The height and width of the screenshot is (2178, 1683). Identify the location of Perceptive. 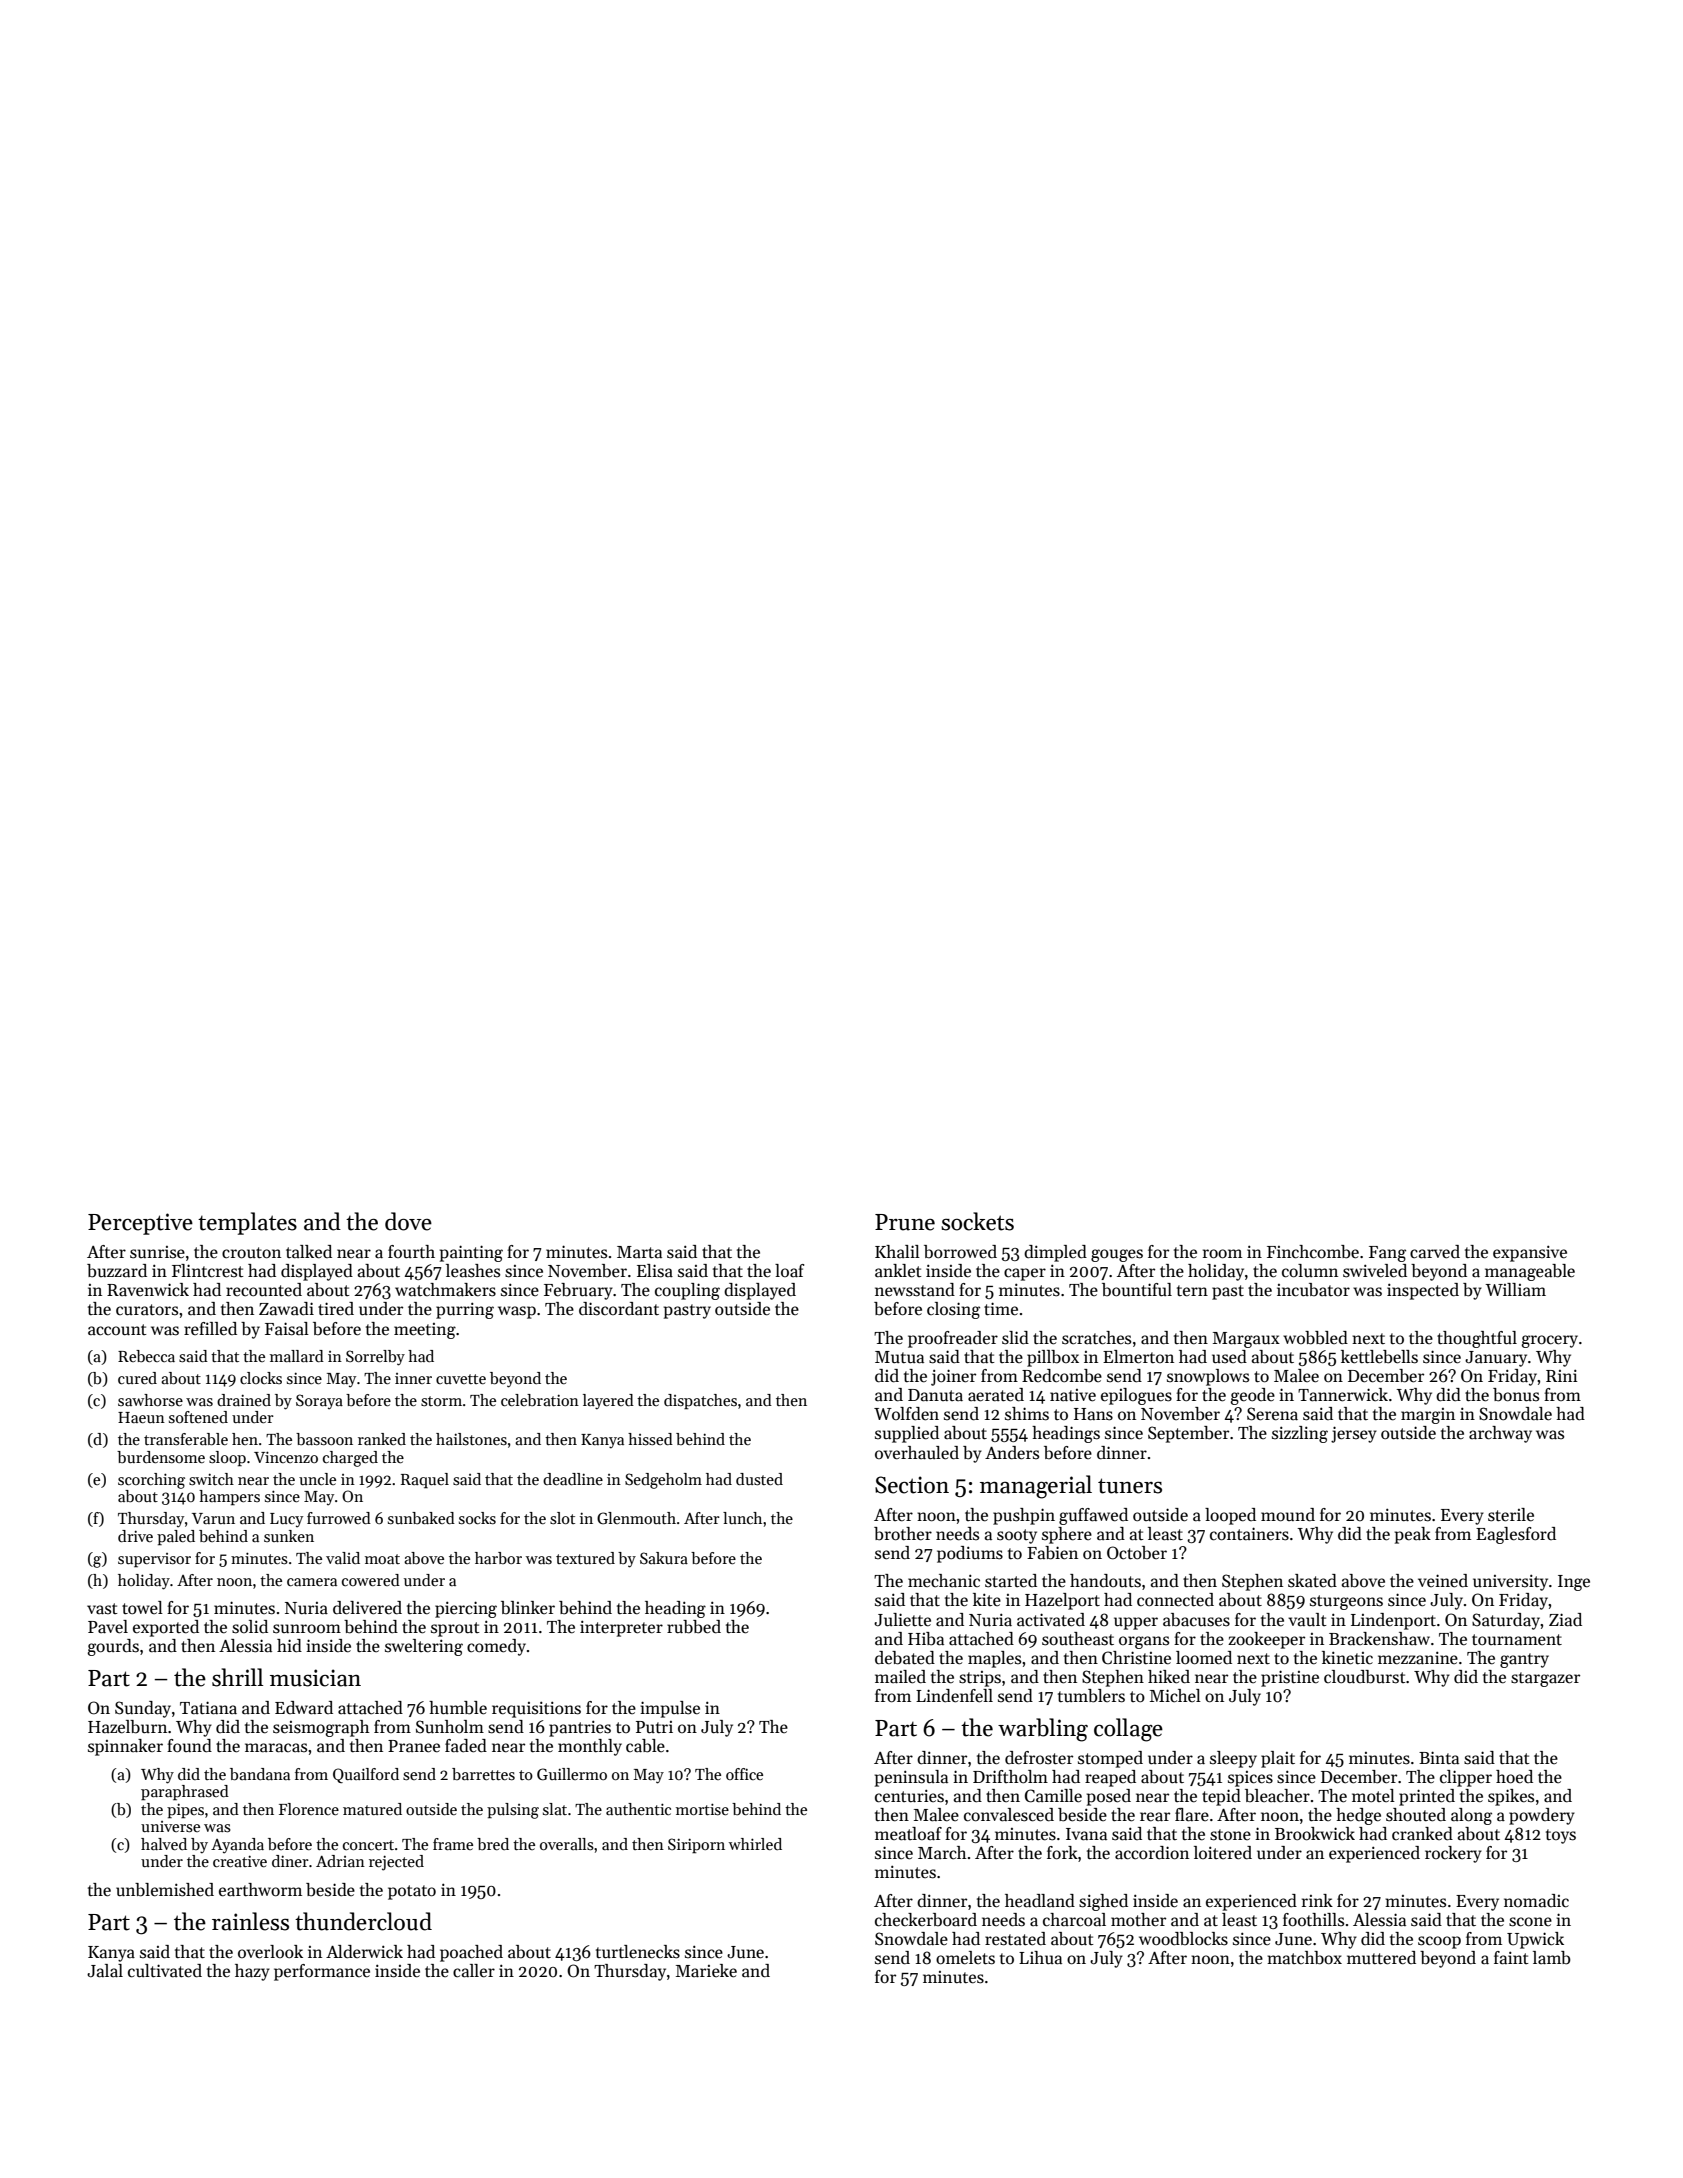
(140, 1224).
